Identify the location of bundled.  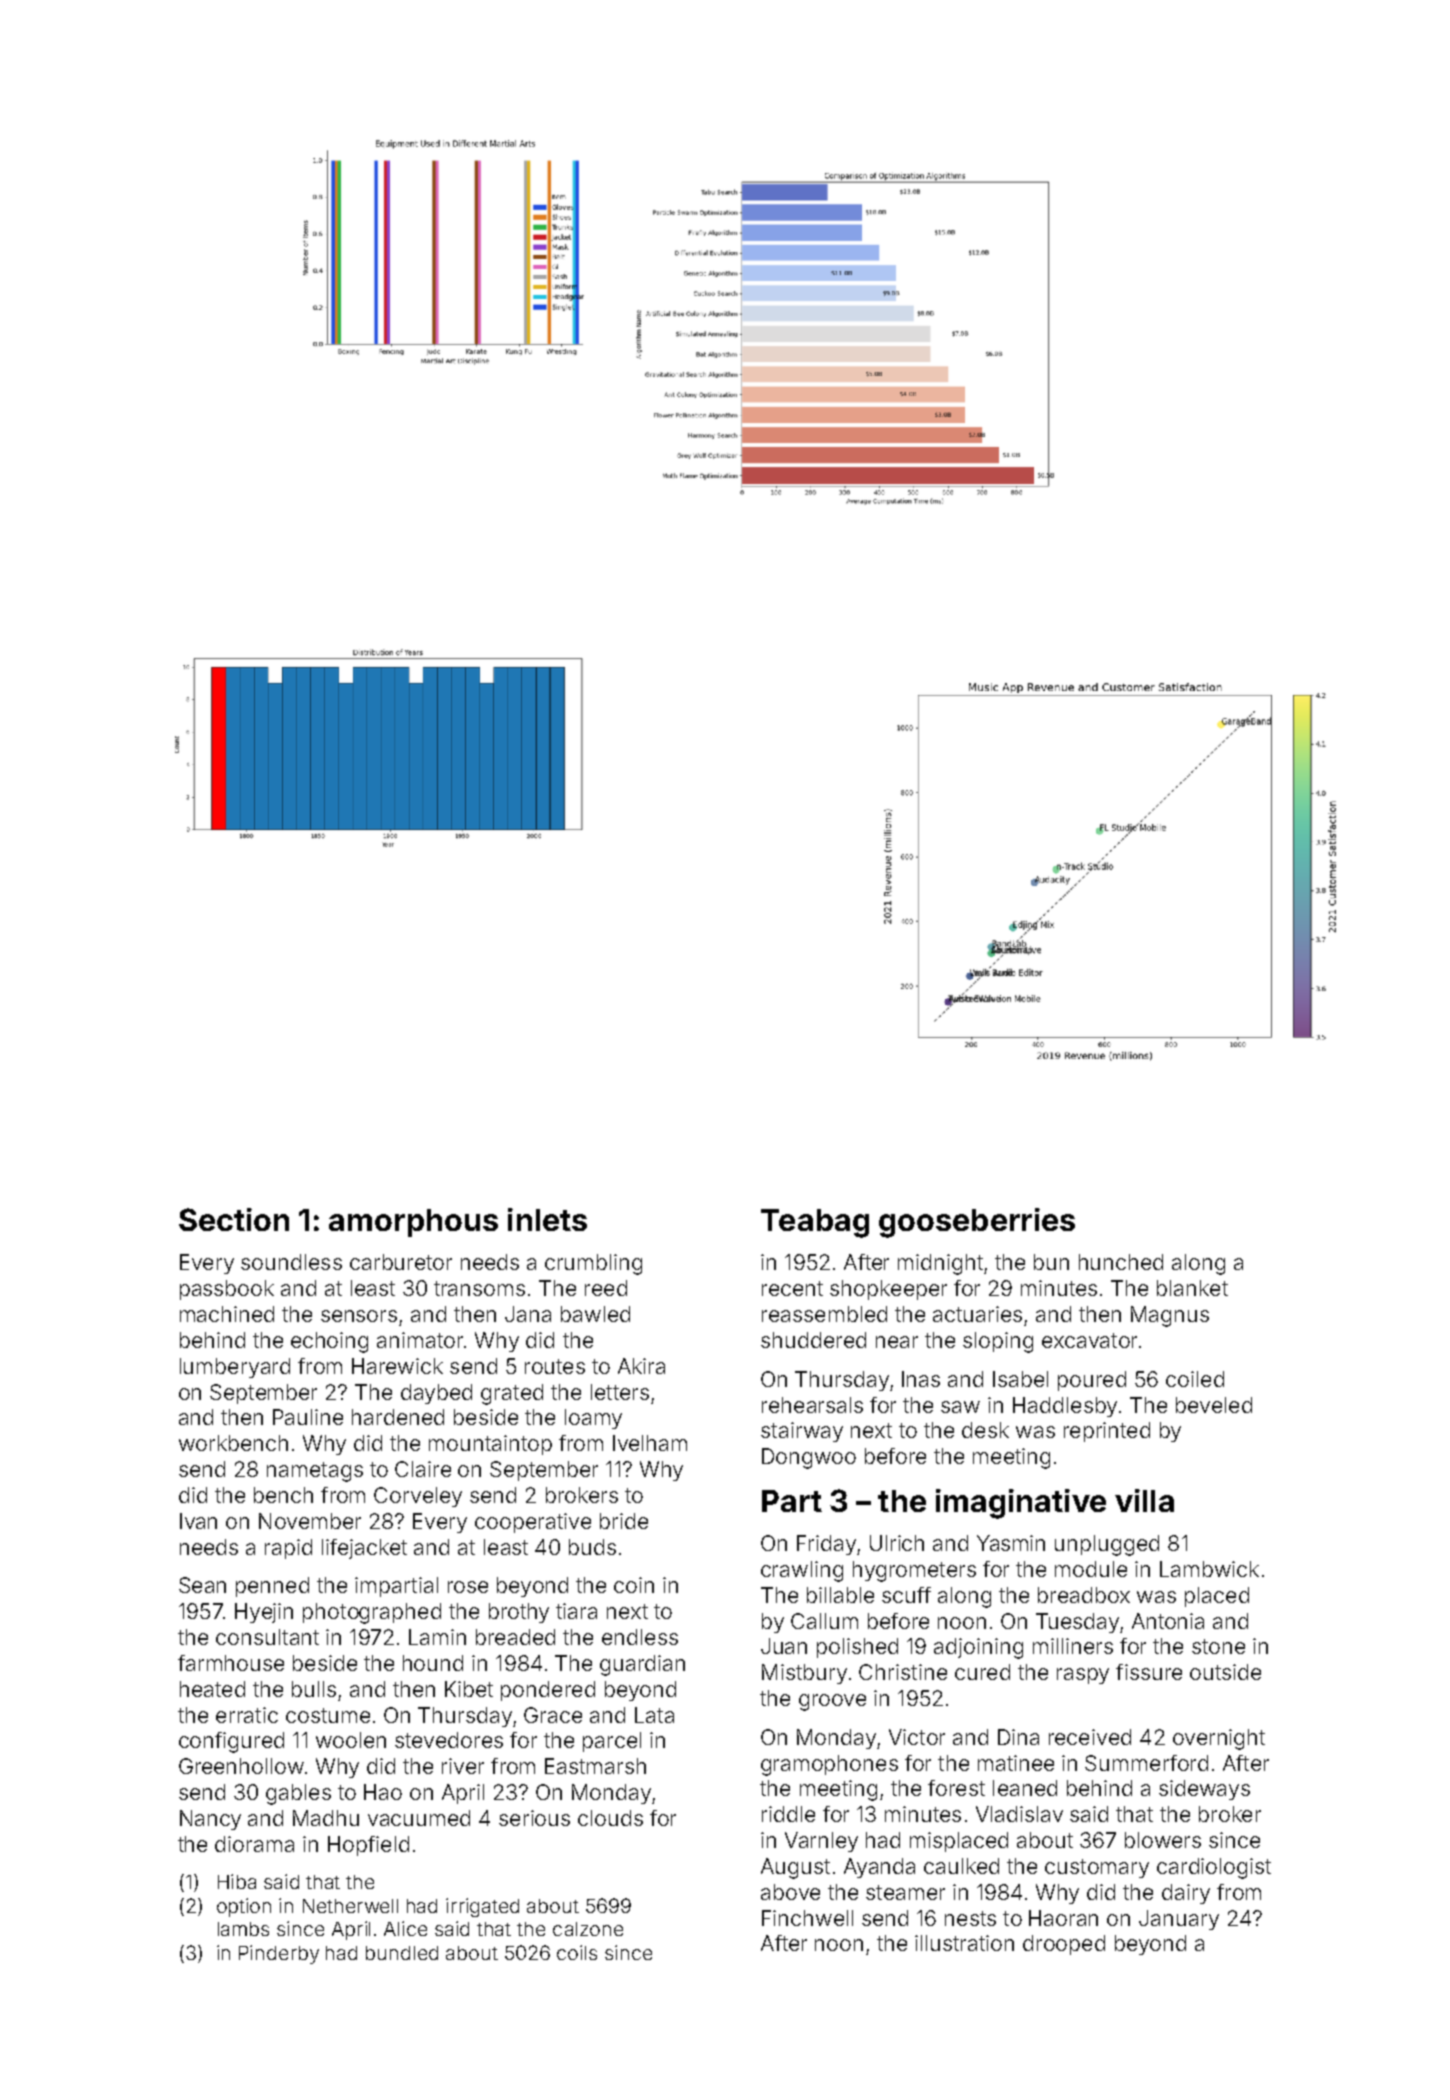
(402, 1953).
